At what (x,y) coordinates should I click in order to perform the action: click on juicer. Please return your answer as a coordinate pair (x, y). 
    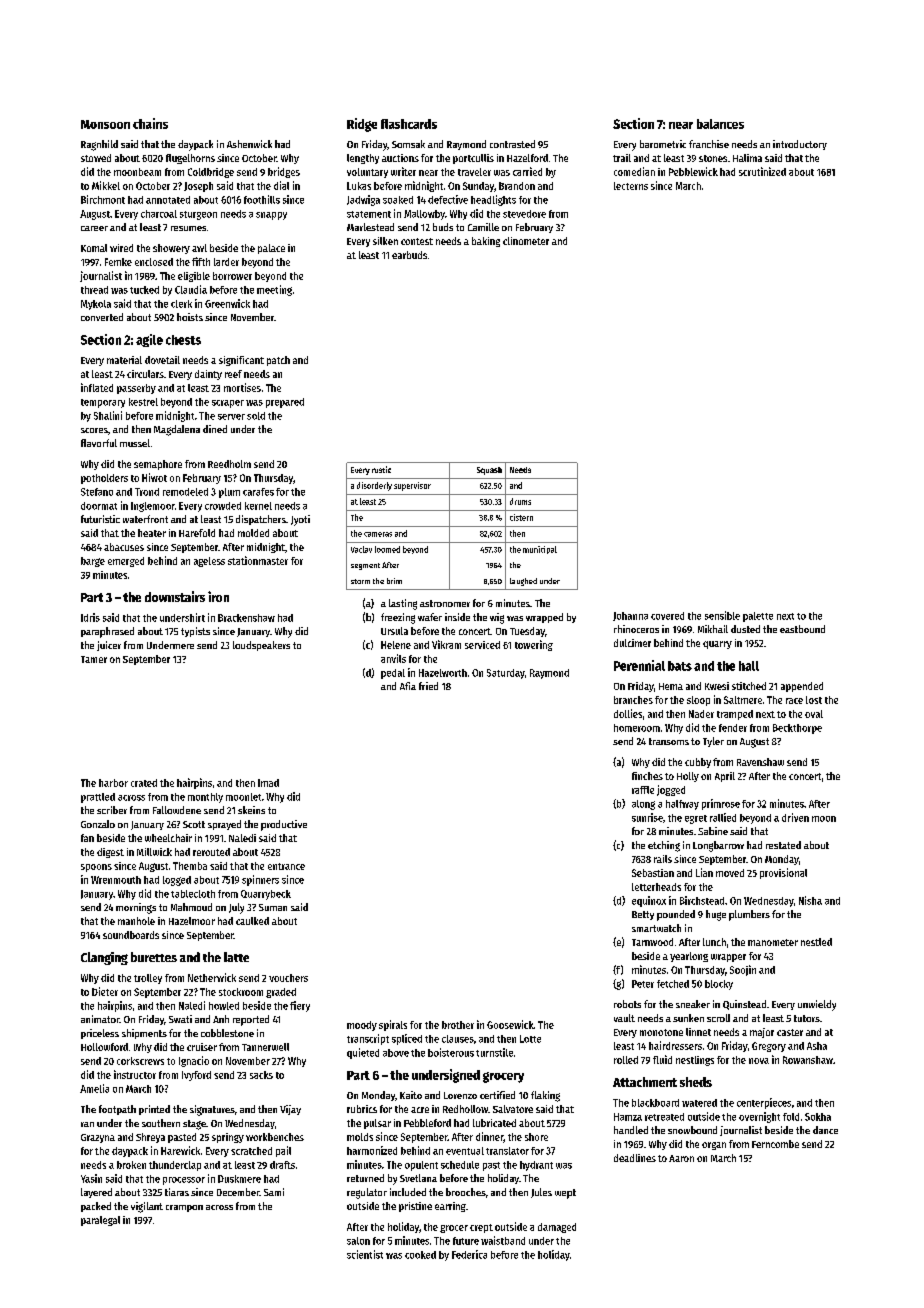
    Looking at the image, I should click on (109, 646).
